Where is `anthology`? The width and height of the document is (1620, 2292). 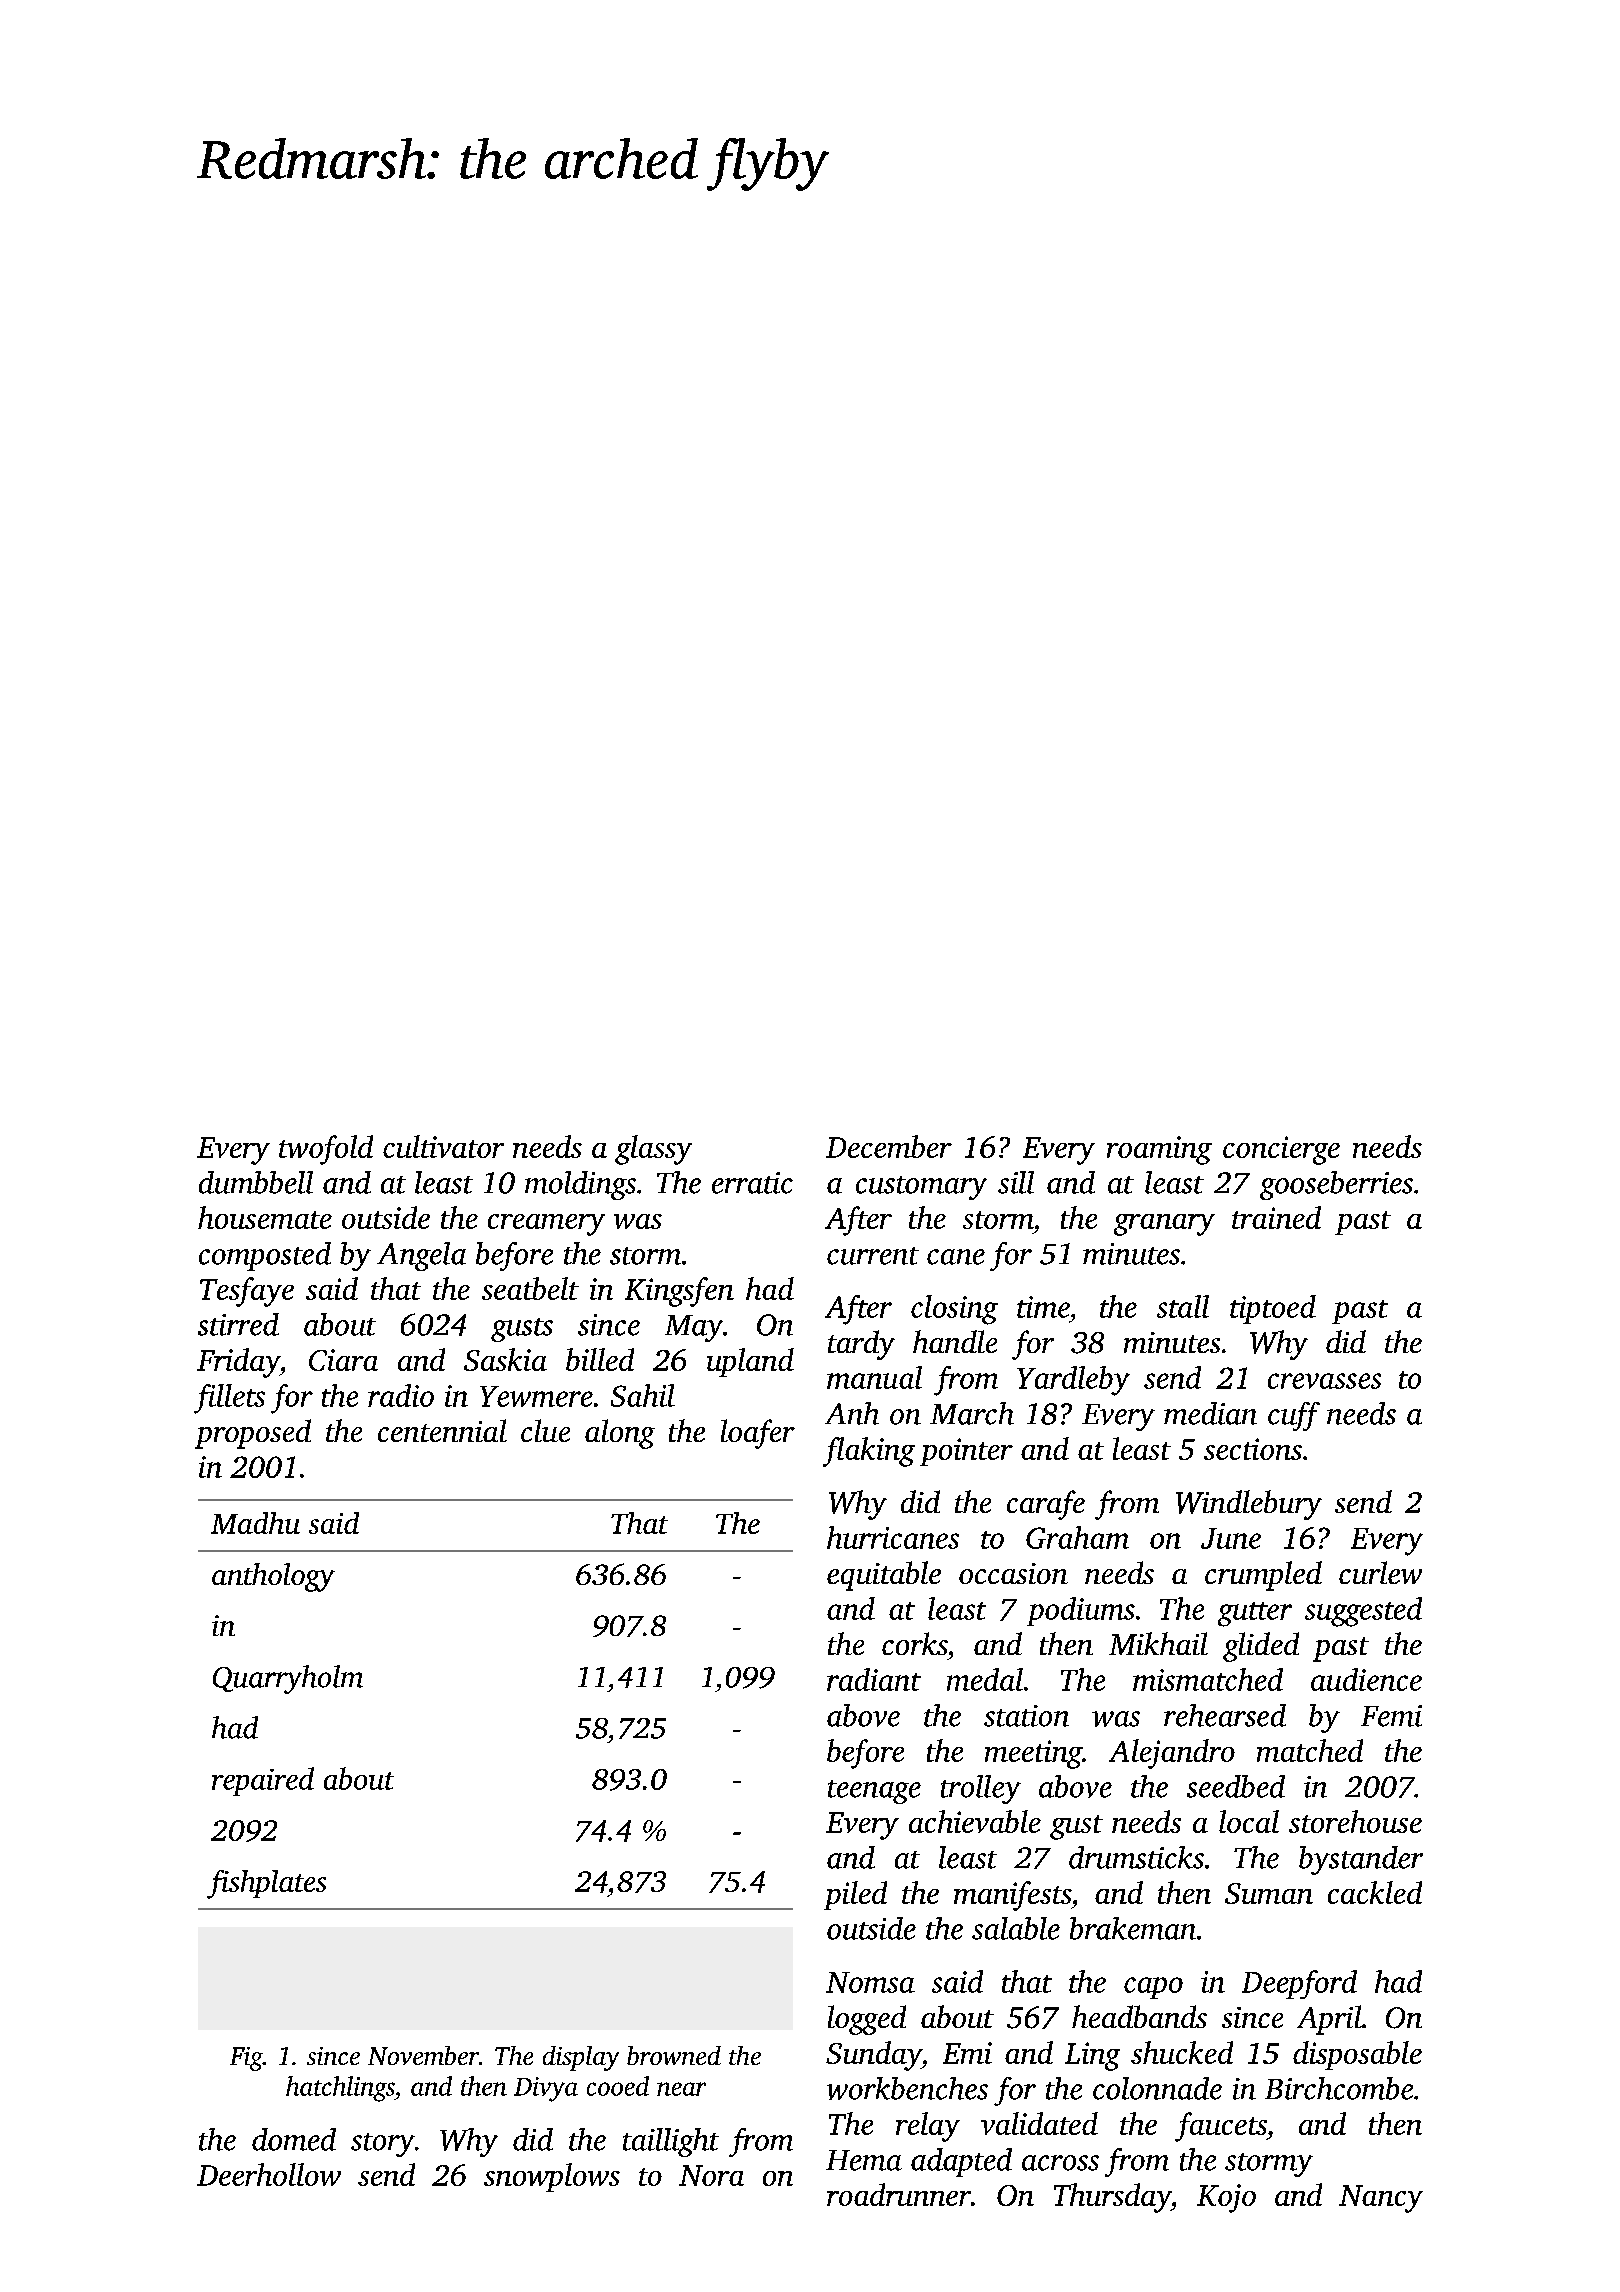 anthology is located at coordinates (273, 1577).
